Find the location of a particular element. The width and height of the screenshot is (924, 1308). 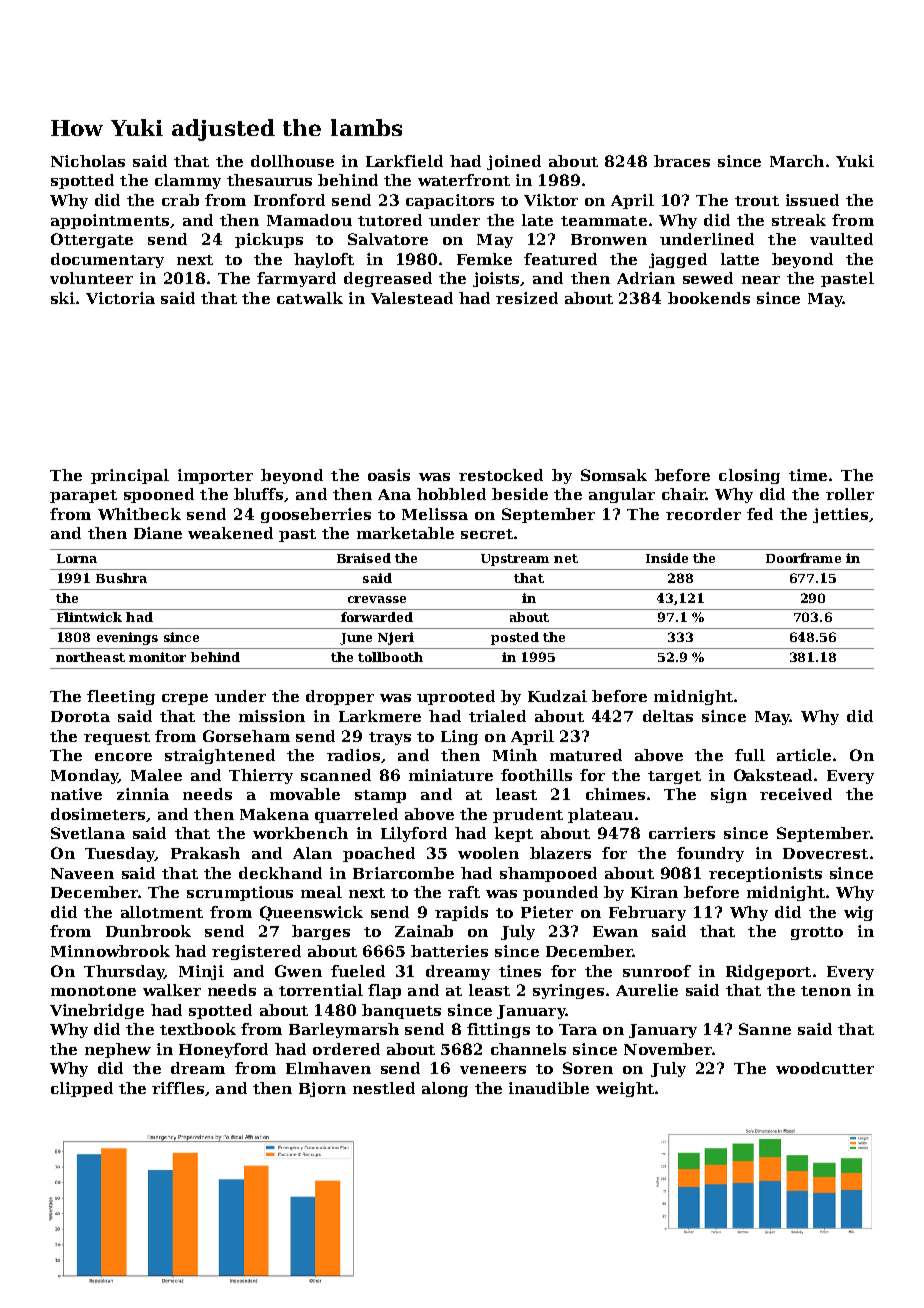

Vinebridge is located at coordinates (97, 1011).
